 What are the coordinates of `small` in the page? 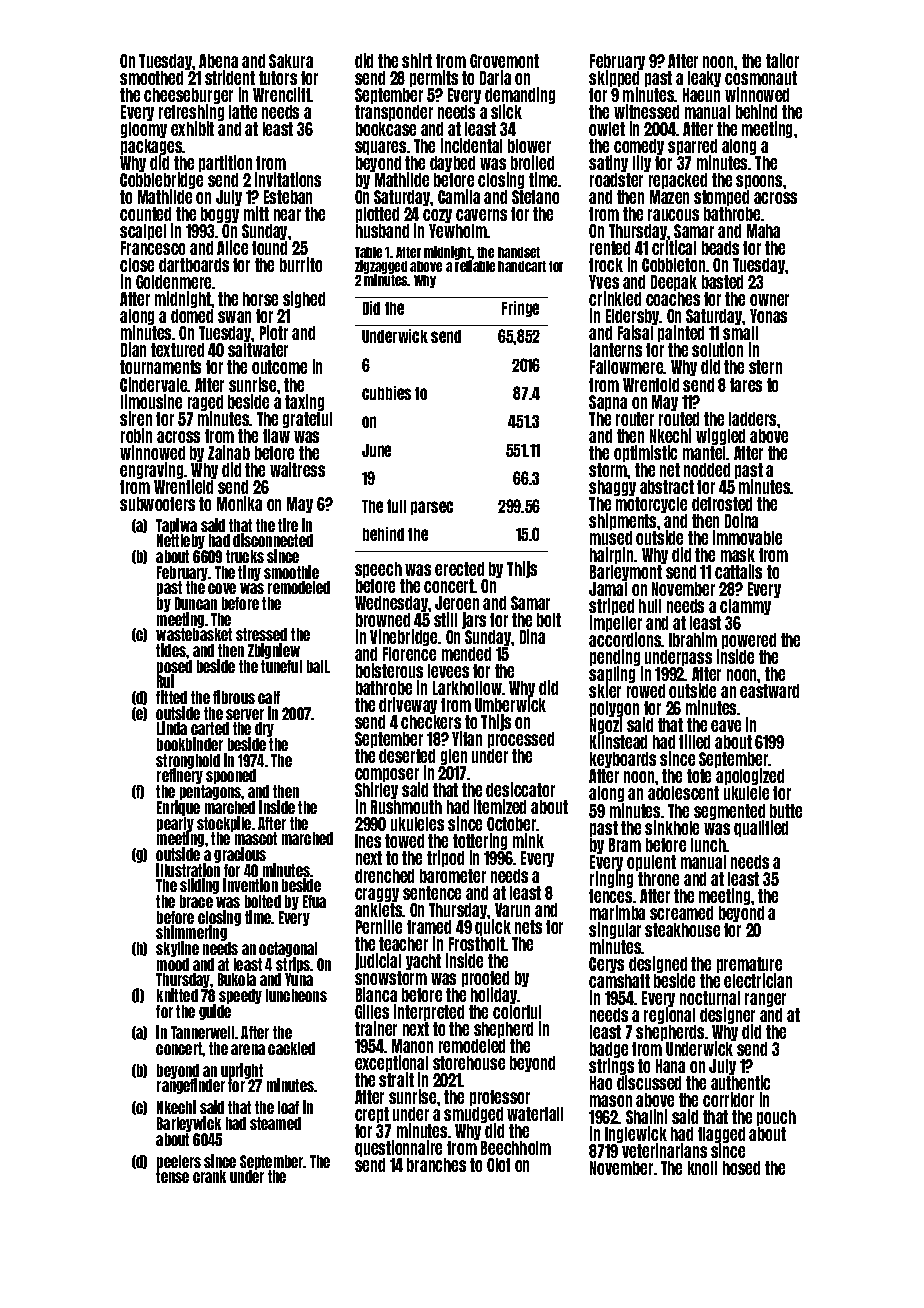 It's located at (740, 333).
